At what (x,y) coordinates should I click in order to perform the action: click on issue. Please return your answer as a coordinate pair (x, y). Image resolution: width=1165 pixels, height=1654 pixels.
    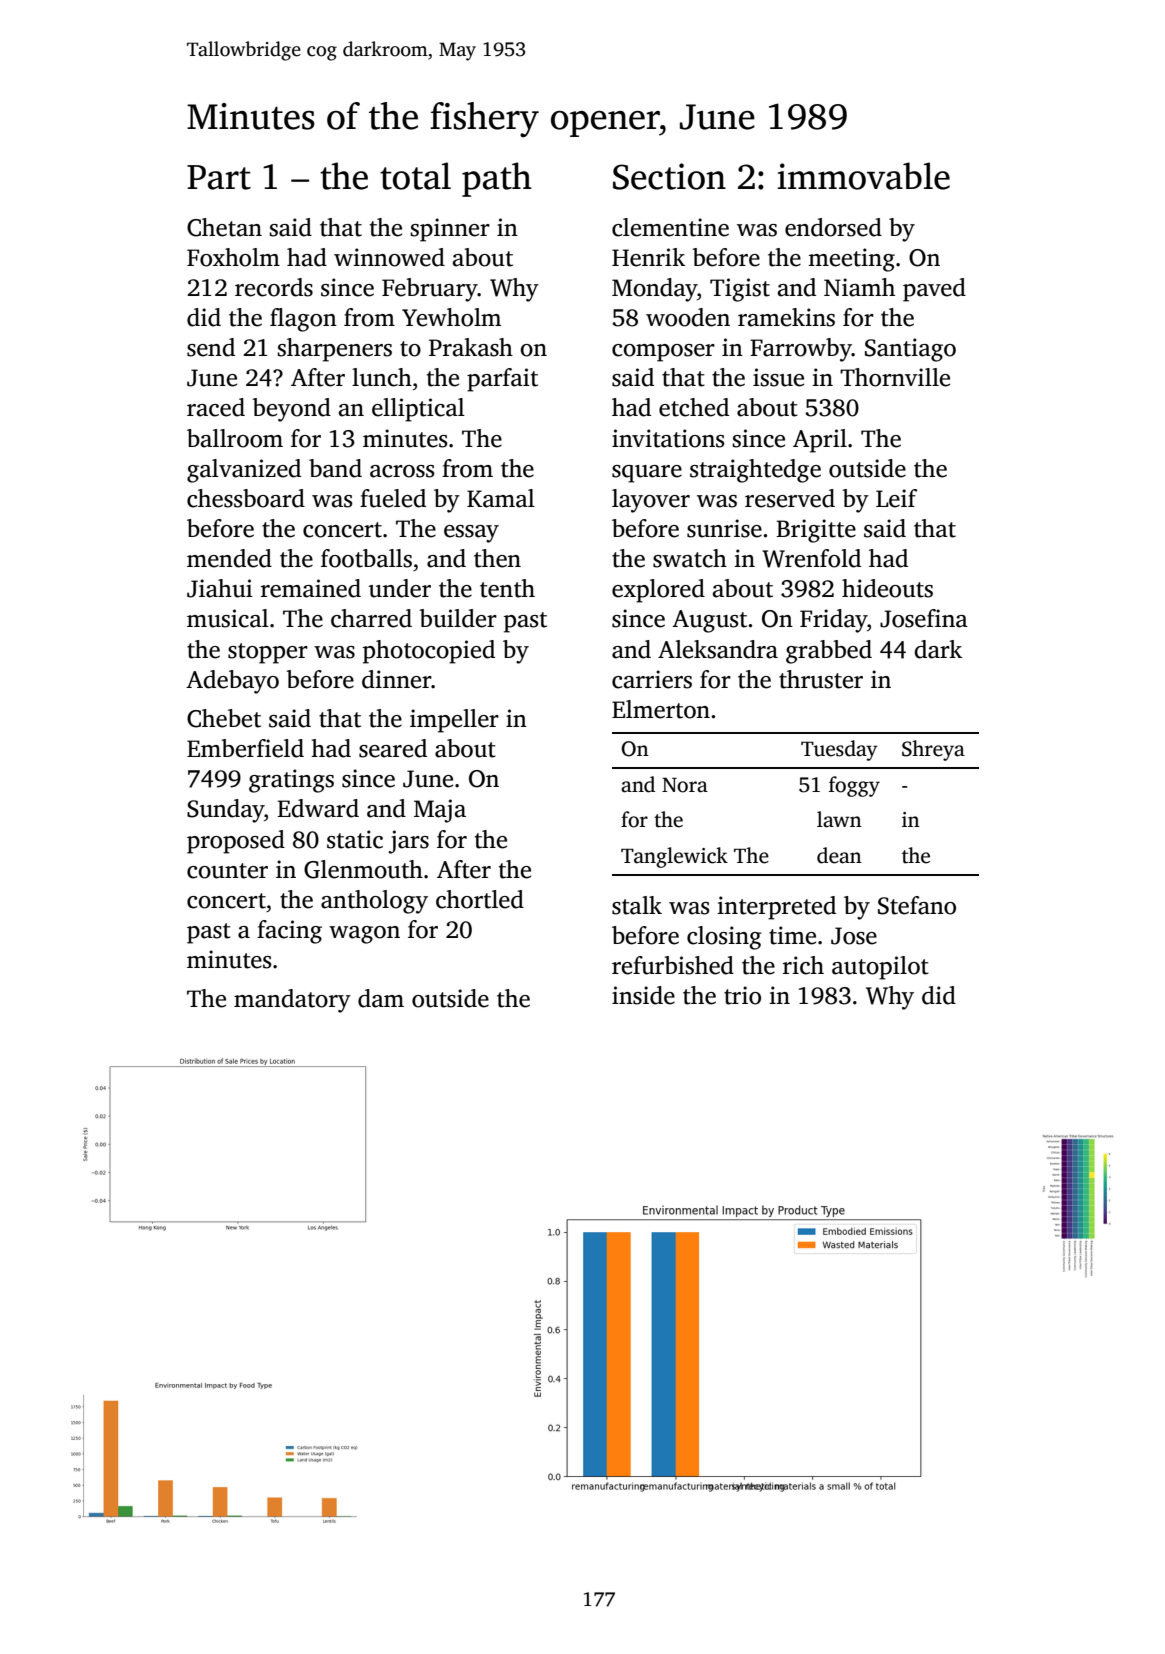
    Looking at the image, I should click on (778, 377).
